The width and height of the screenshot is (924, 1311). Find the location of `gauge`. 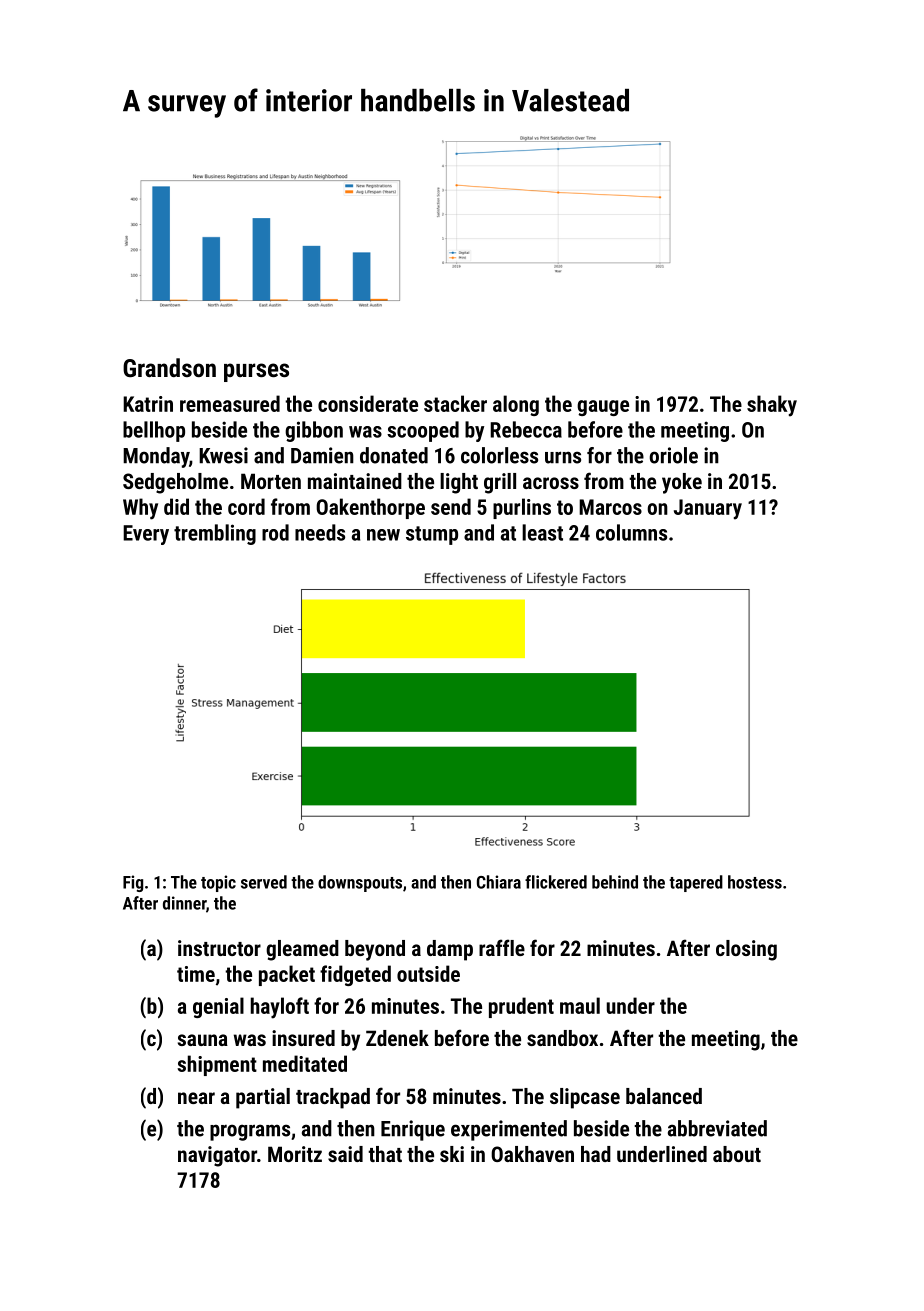

gauge is located at coordinates (603, 408).
